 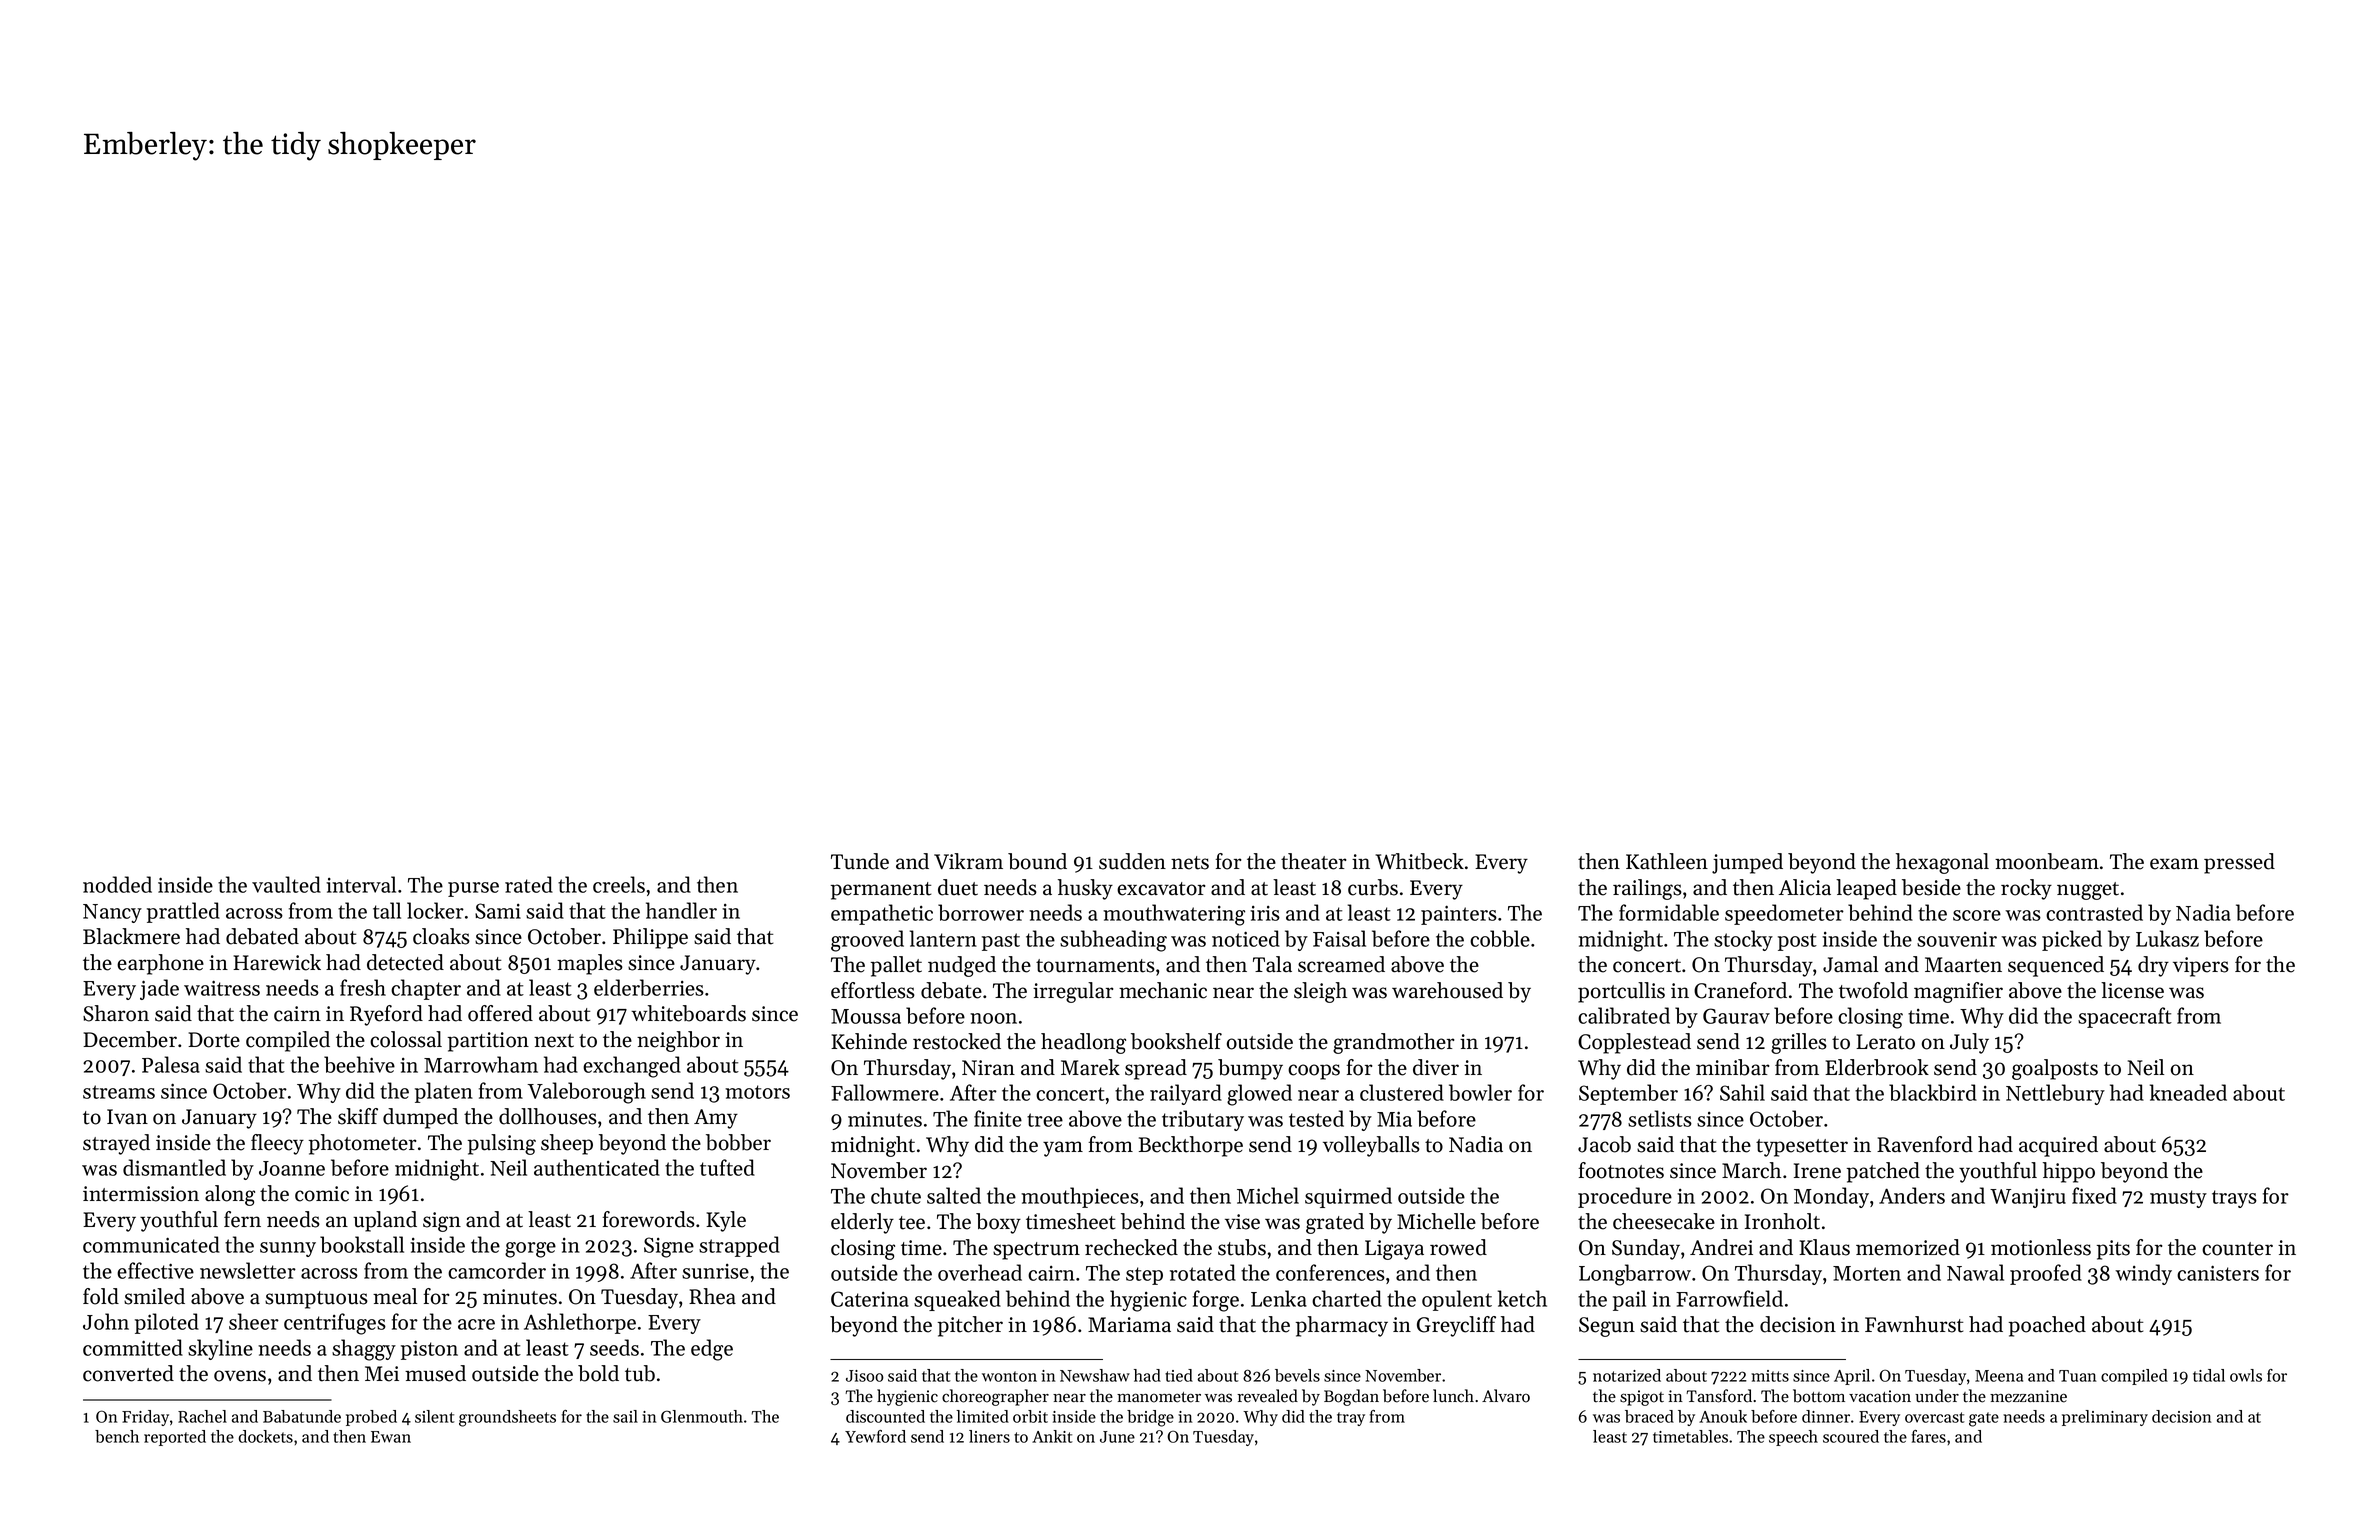 I want to click on permanent, so click(x=881, y=891).
